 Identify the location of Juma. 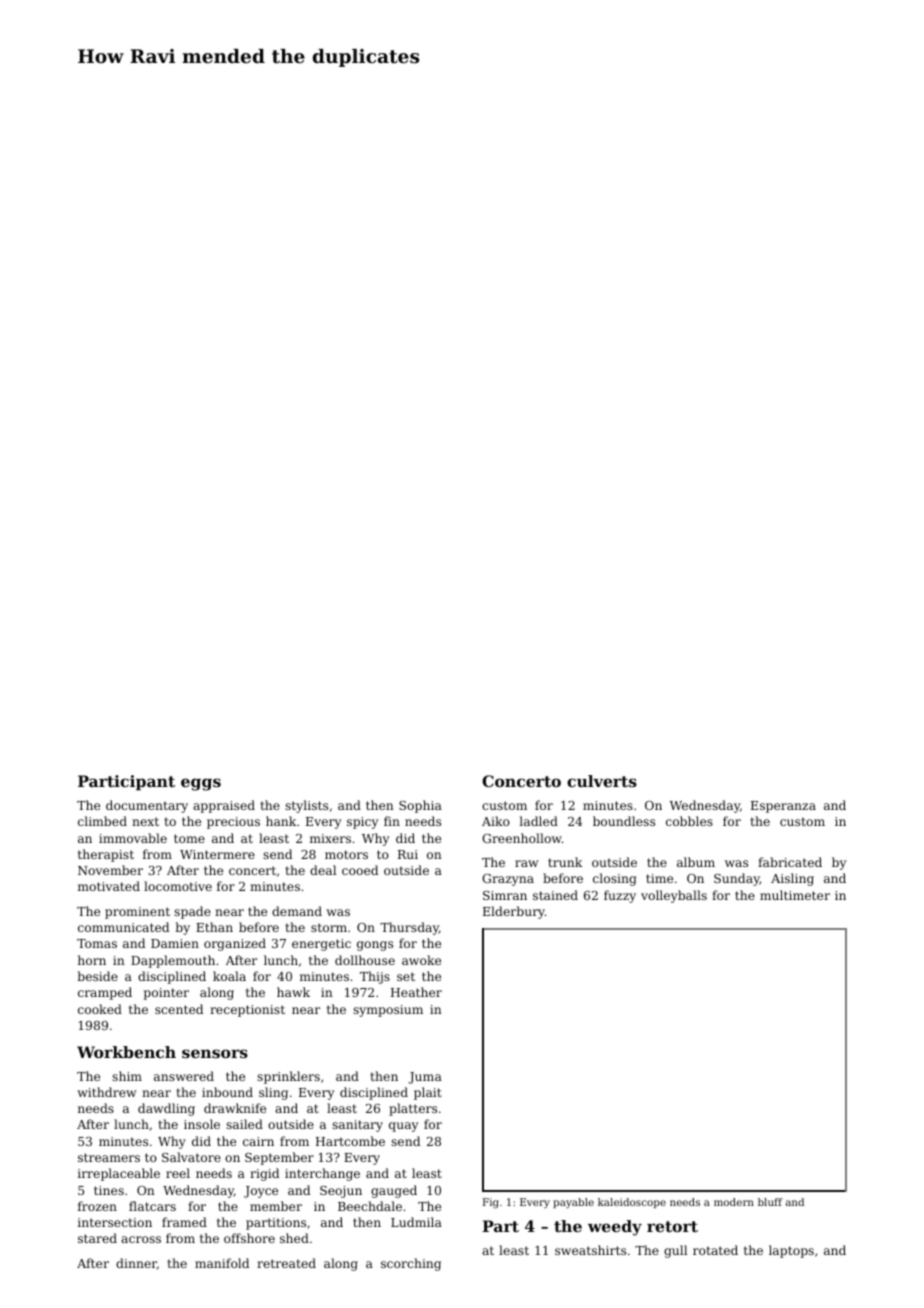
(425, 1078).
